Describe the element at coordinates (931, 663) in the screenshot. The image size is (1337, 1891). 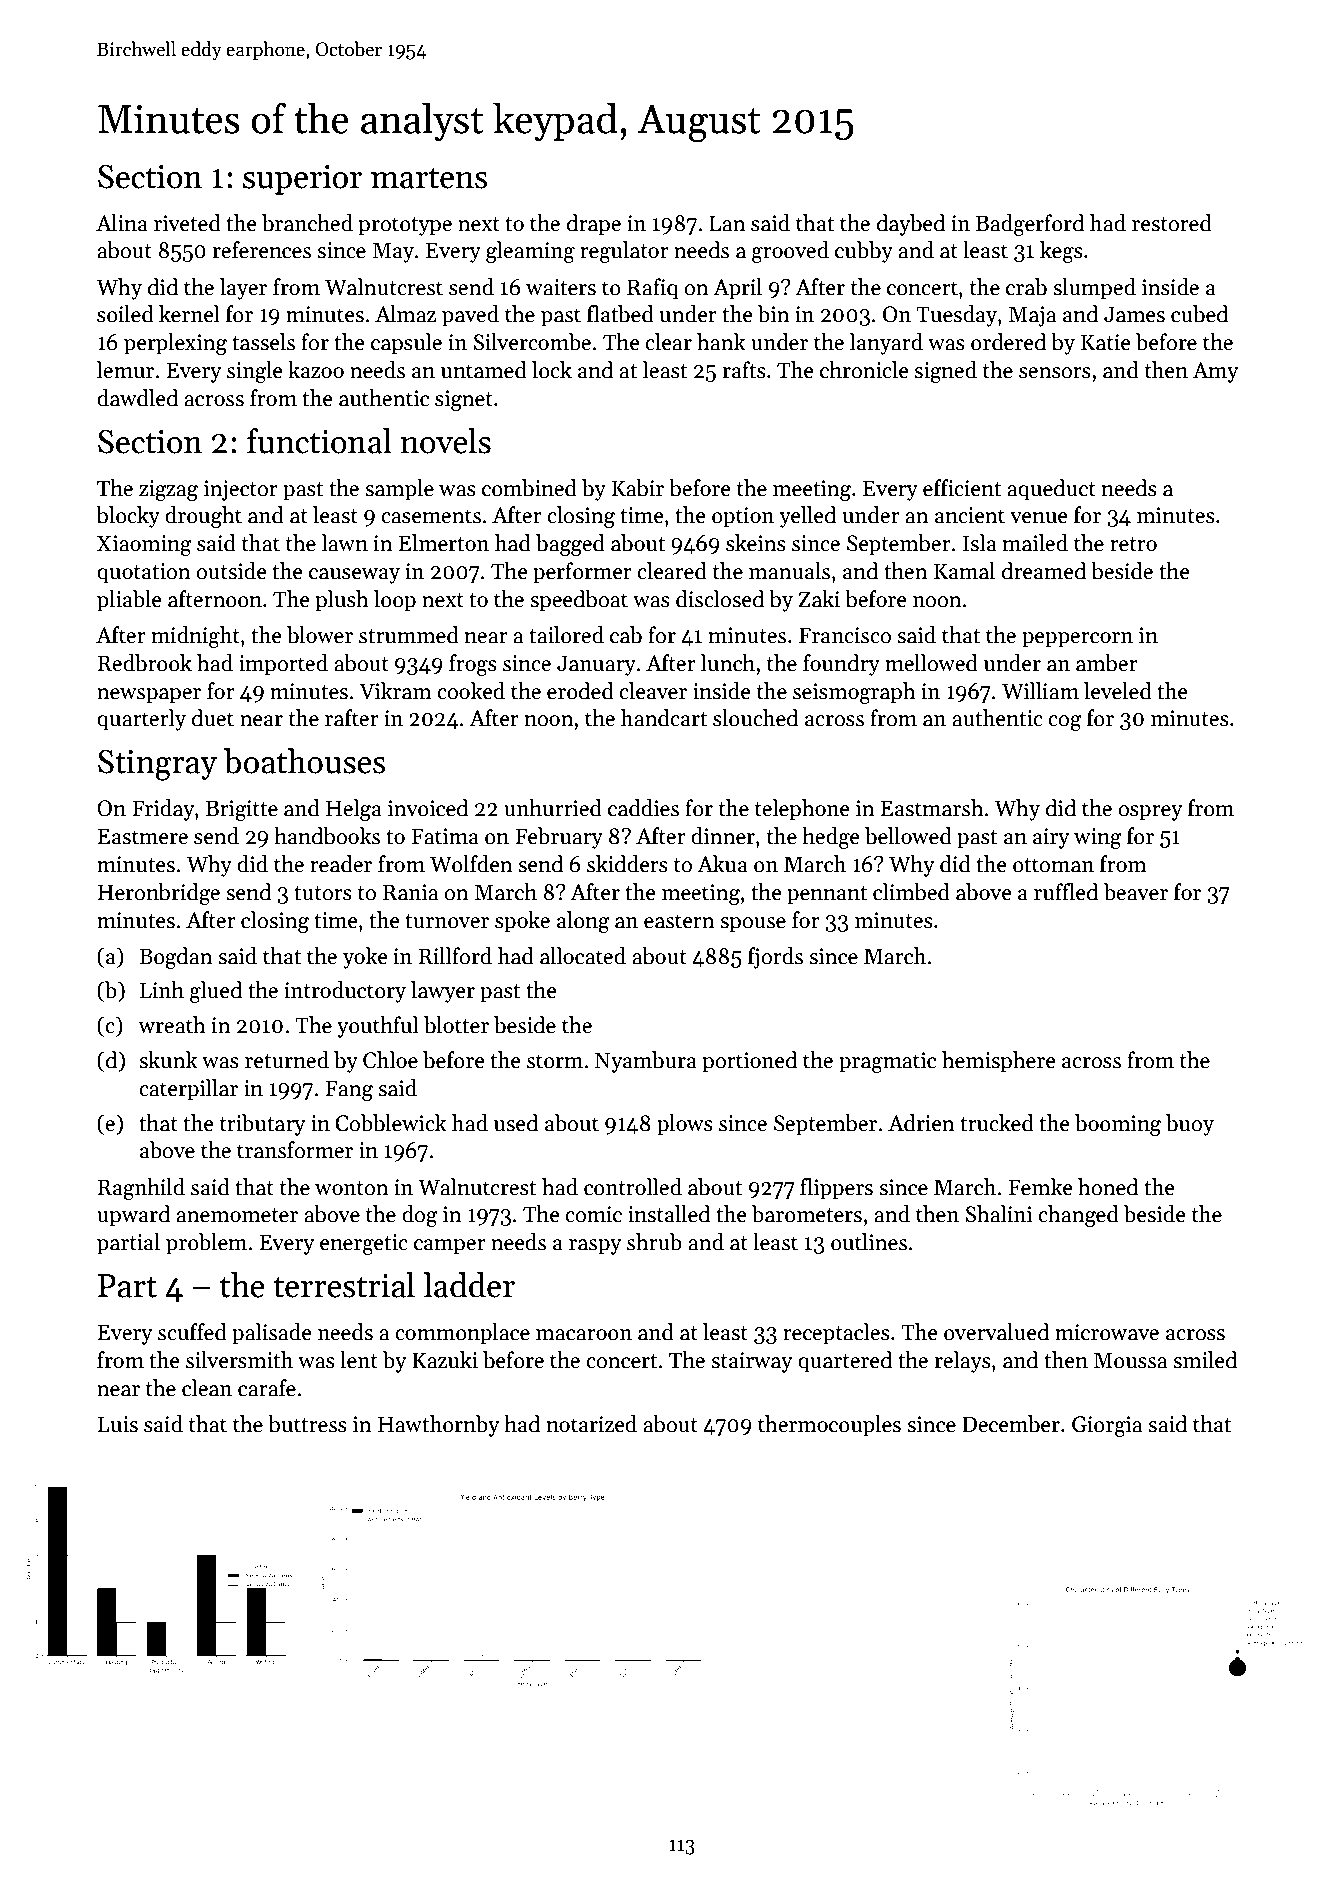
I see `mellowed` at that location.
